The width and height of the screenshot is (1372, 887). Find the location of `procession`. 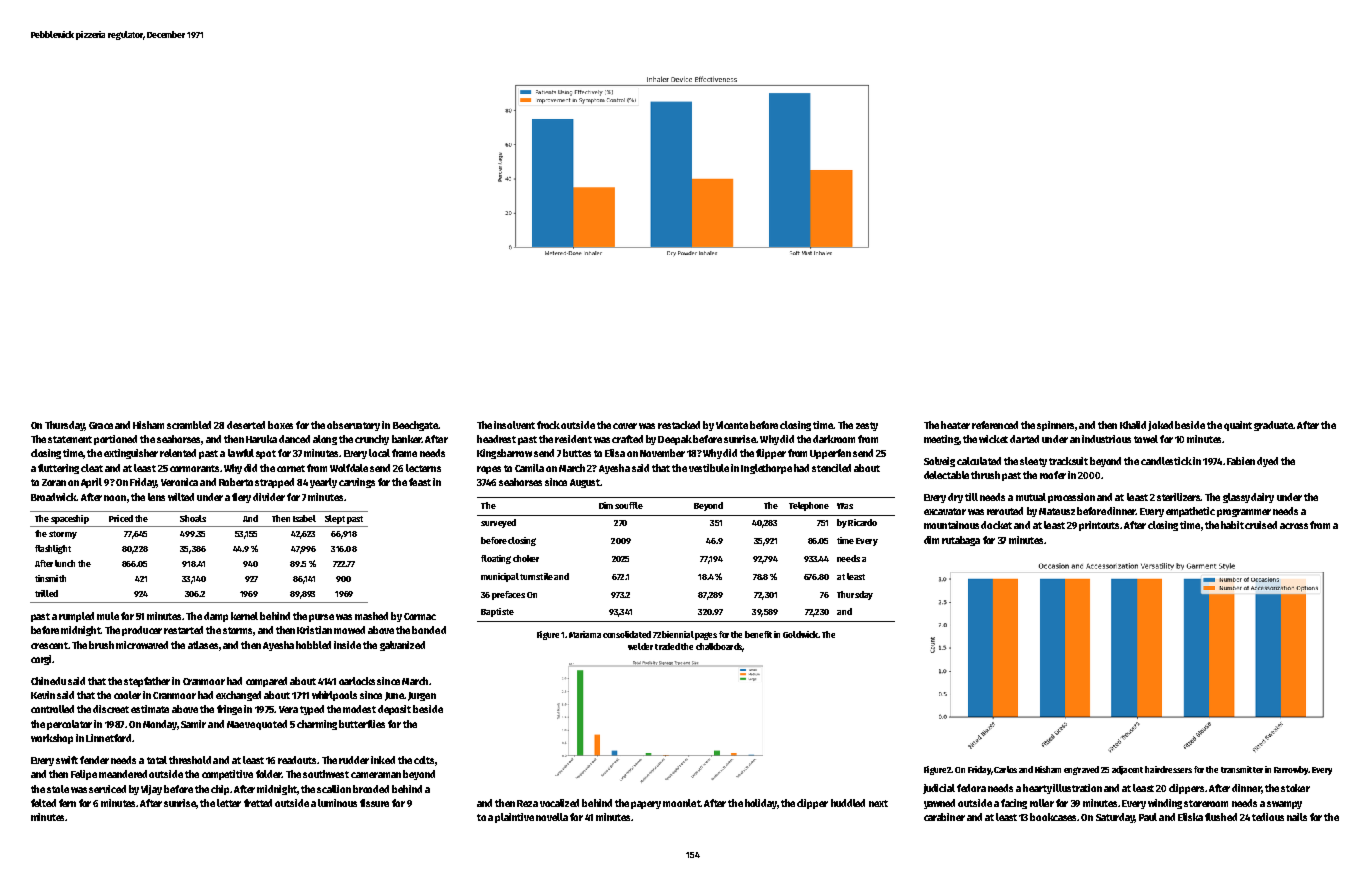

procession is located at coordinates (1071, 498).
